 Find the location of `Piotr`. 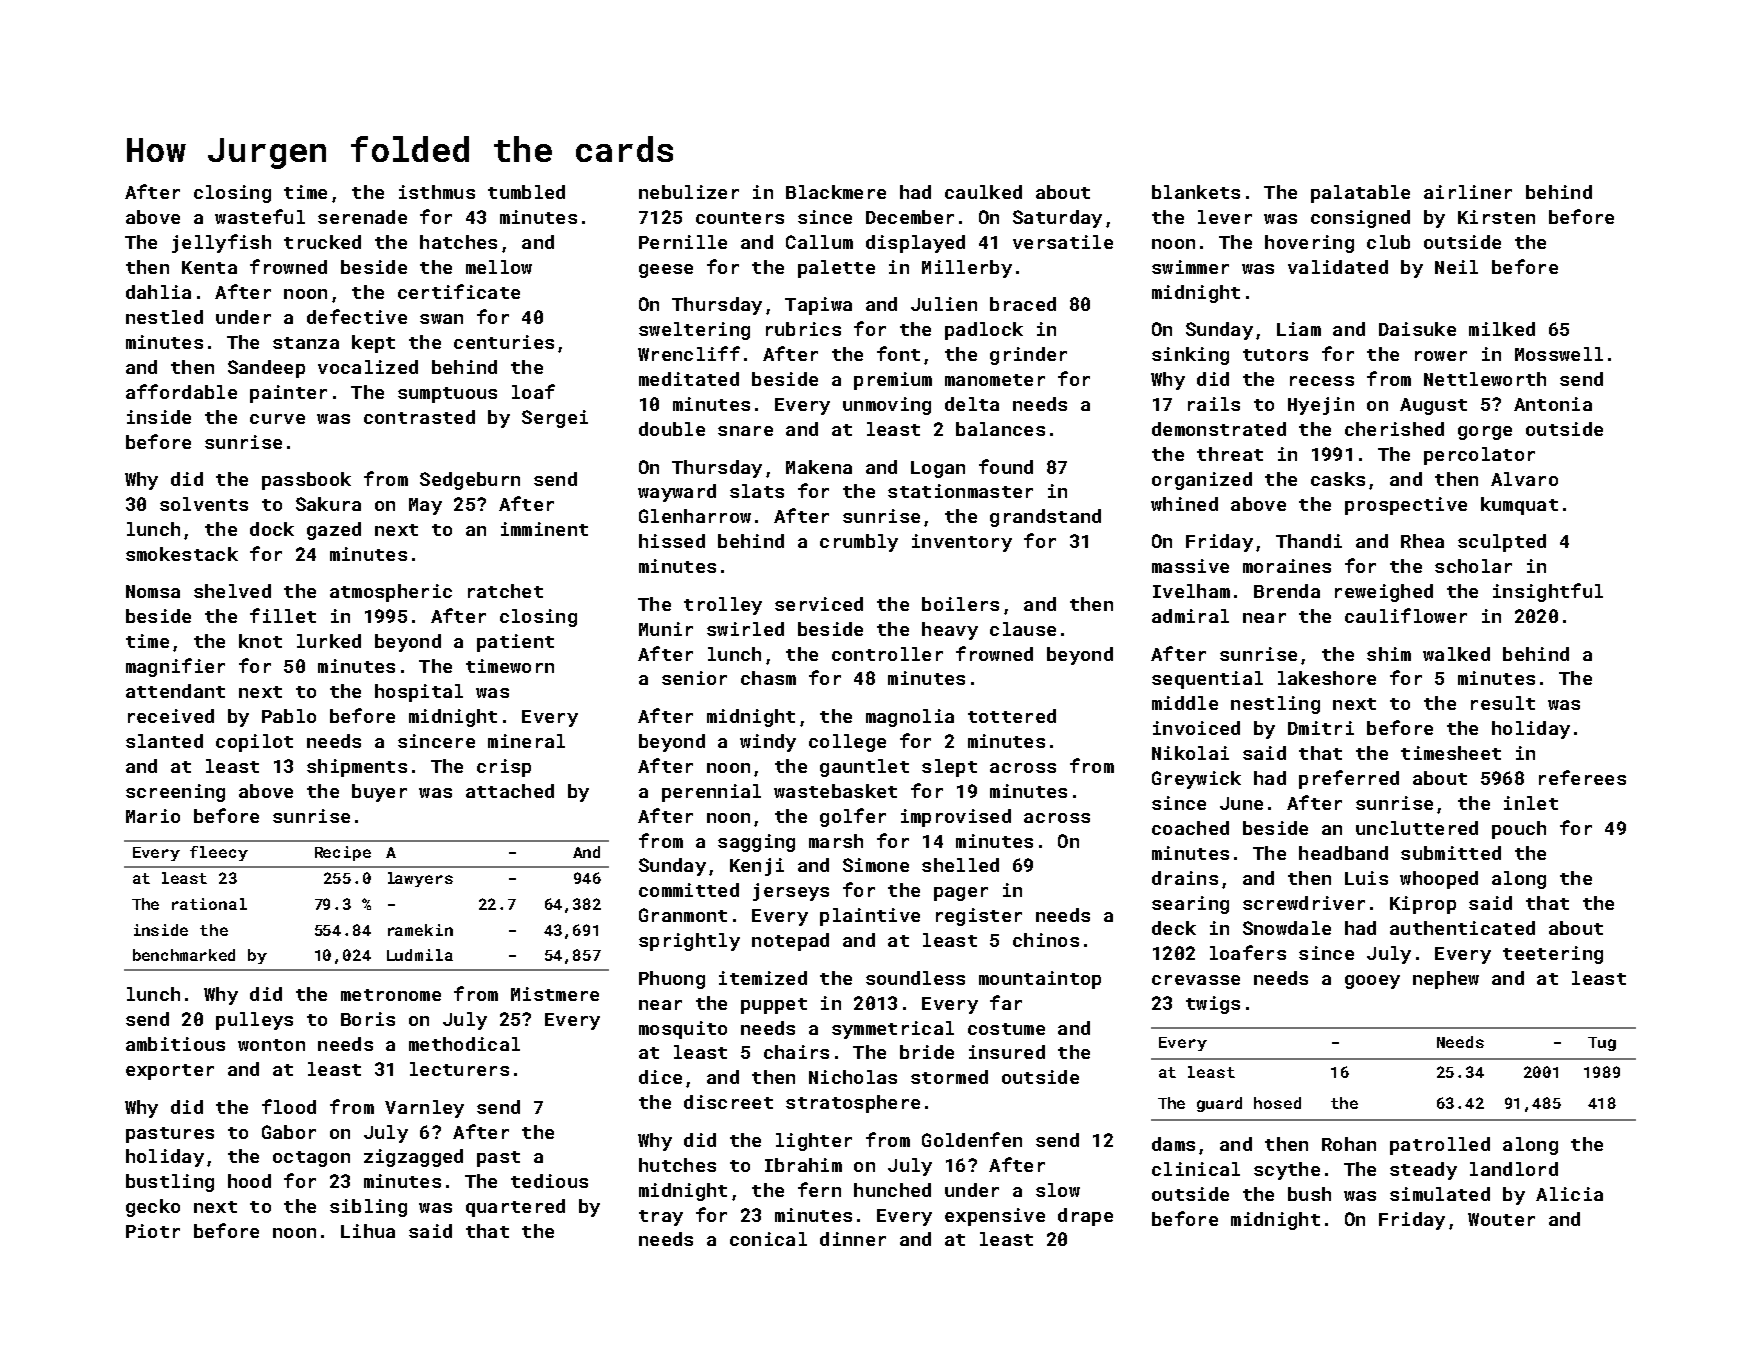

Piotr is located at coordinates (153, 1231).
